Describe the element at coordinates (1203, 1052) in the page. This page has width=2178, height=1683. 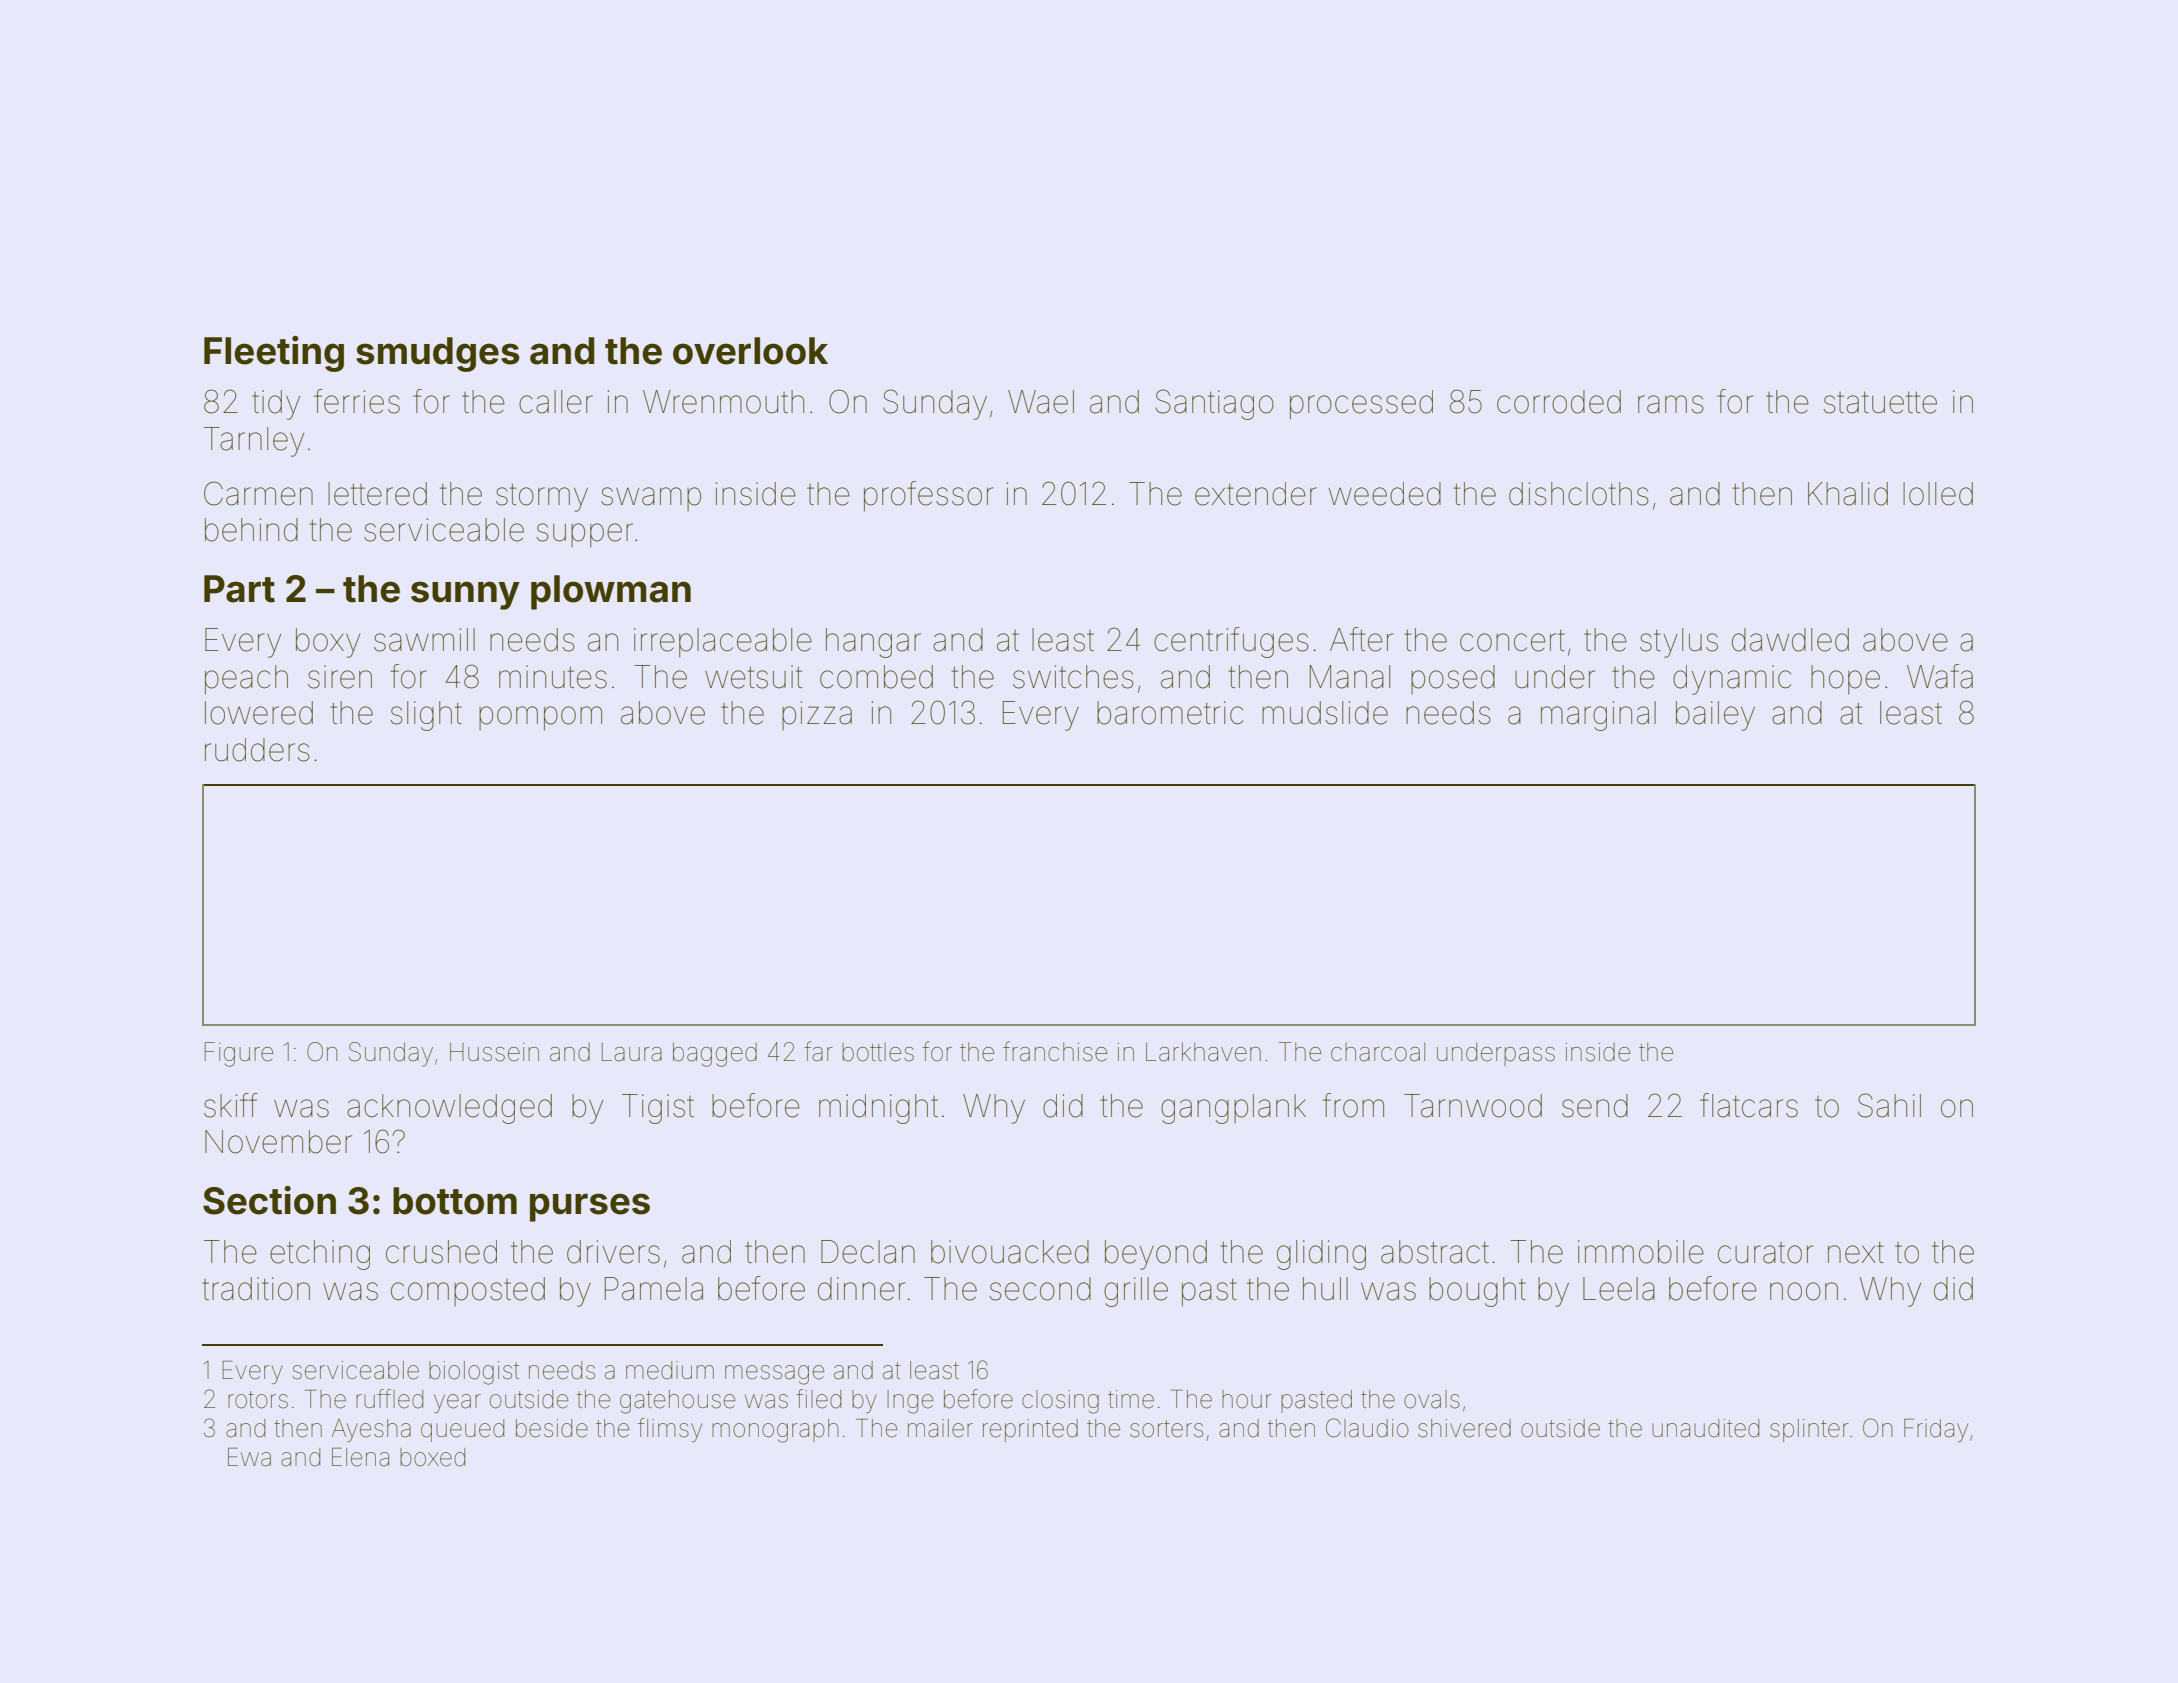
I see `Larkhaven` at that location.
